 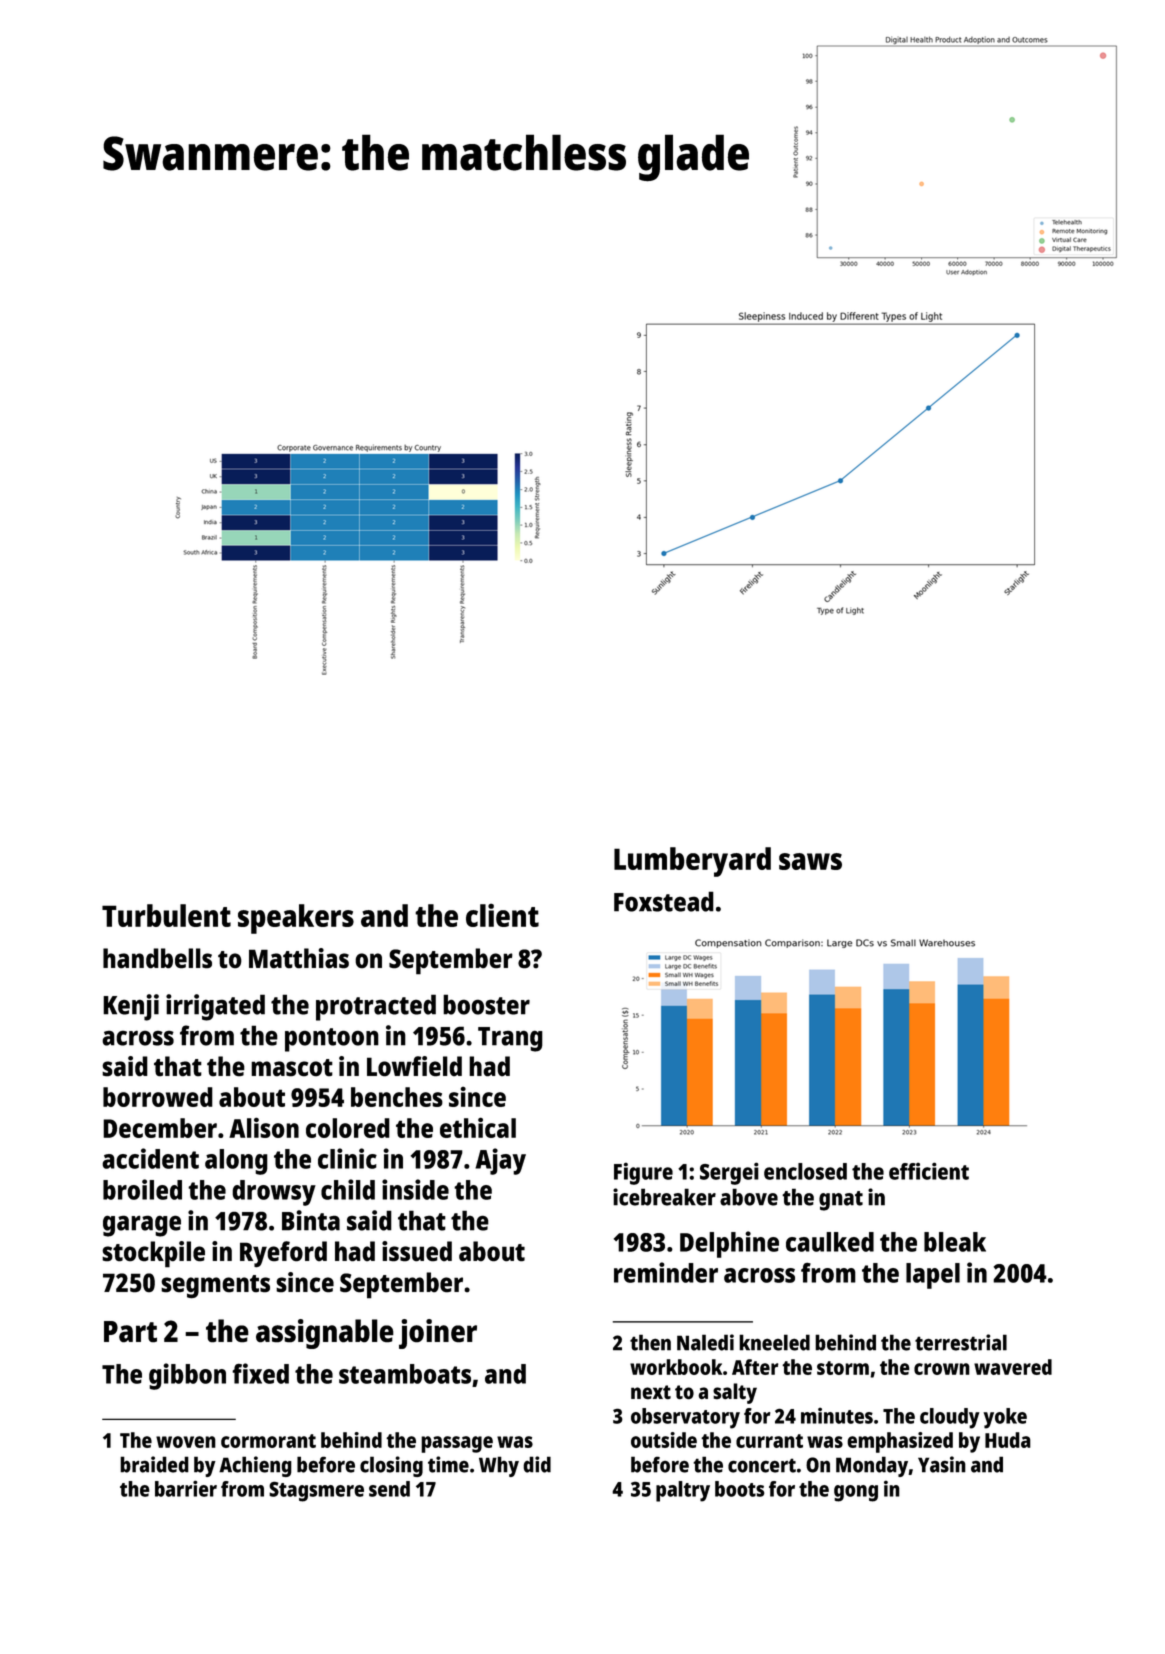 I want to click on Part, so click(x=130, y=1332).
